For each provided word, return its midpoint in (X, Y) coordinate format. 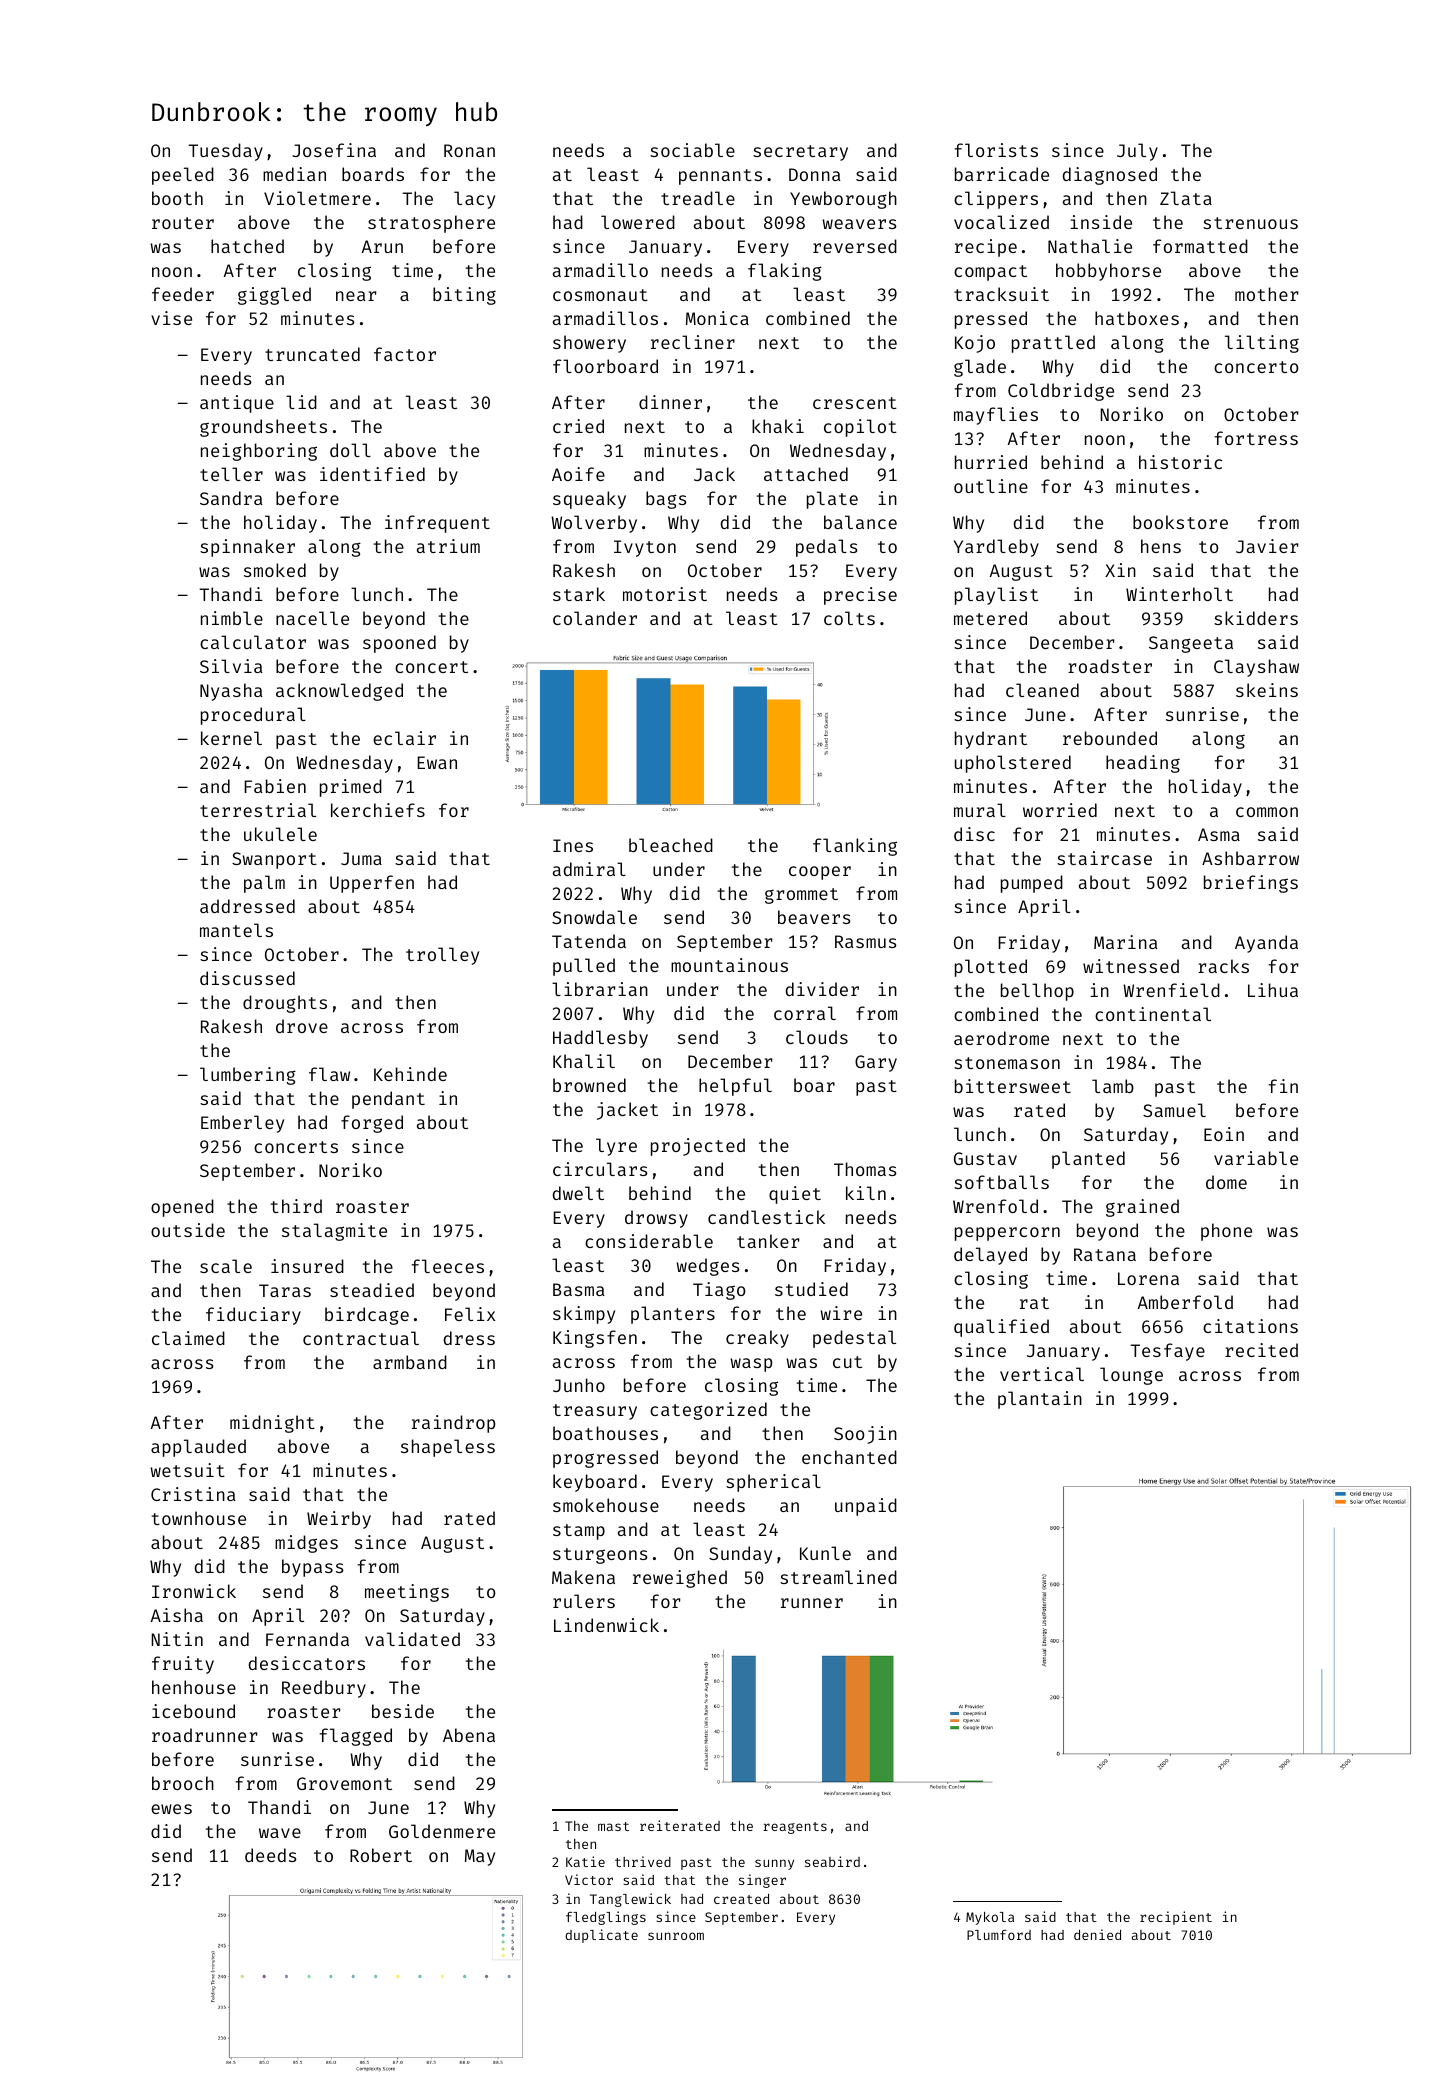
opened (182, 1208)
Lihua (1273, 990)
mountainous (729, 965)
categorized (708, 1411)
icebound (193, 1711)
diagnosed (1110, 176)
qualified (1001, 1328)
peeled (183, 176)
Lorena (1148, 1278)
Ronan (469, 150)
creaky (757, 1339)
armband (410, 1362)
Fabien (275, 786)
